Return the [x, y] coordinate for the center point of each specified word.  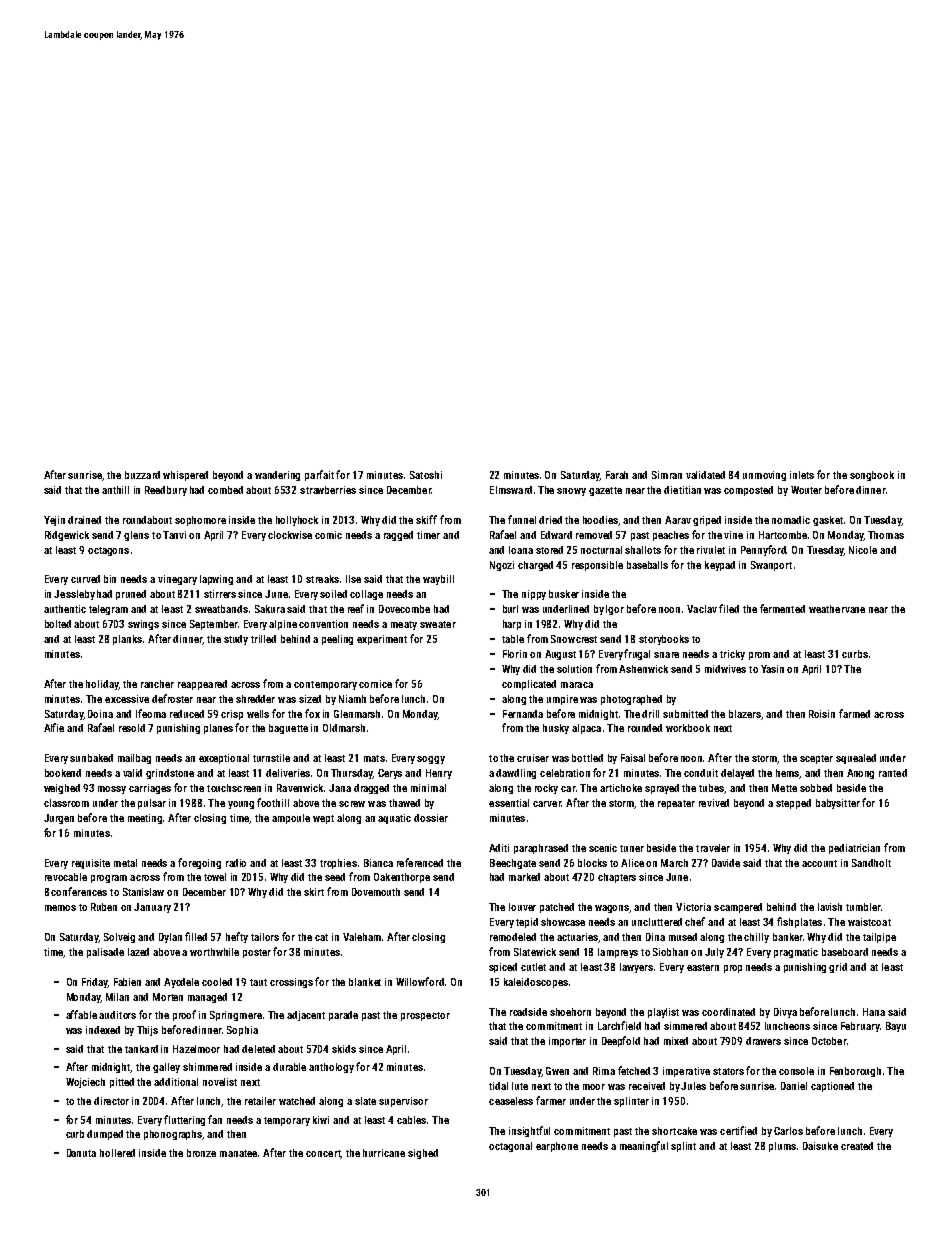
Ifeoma [151, 713]
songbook [872, 476]
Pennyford [763, 550]
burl [510, 609]
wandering [277, 476]
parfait [319, 475]
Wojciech [85, 1083]
